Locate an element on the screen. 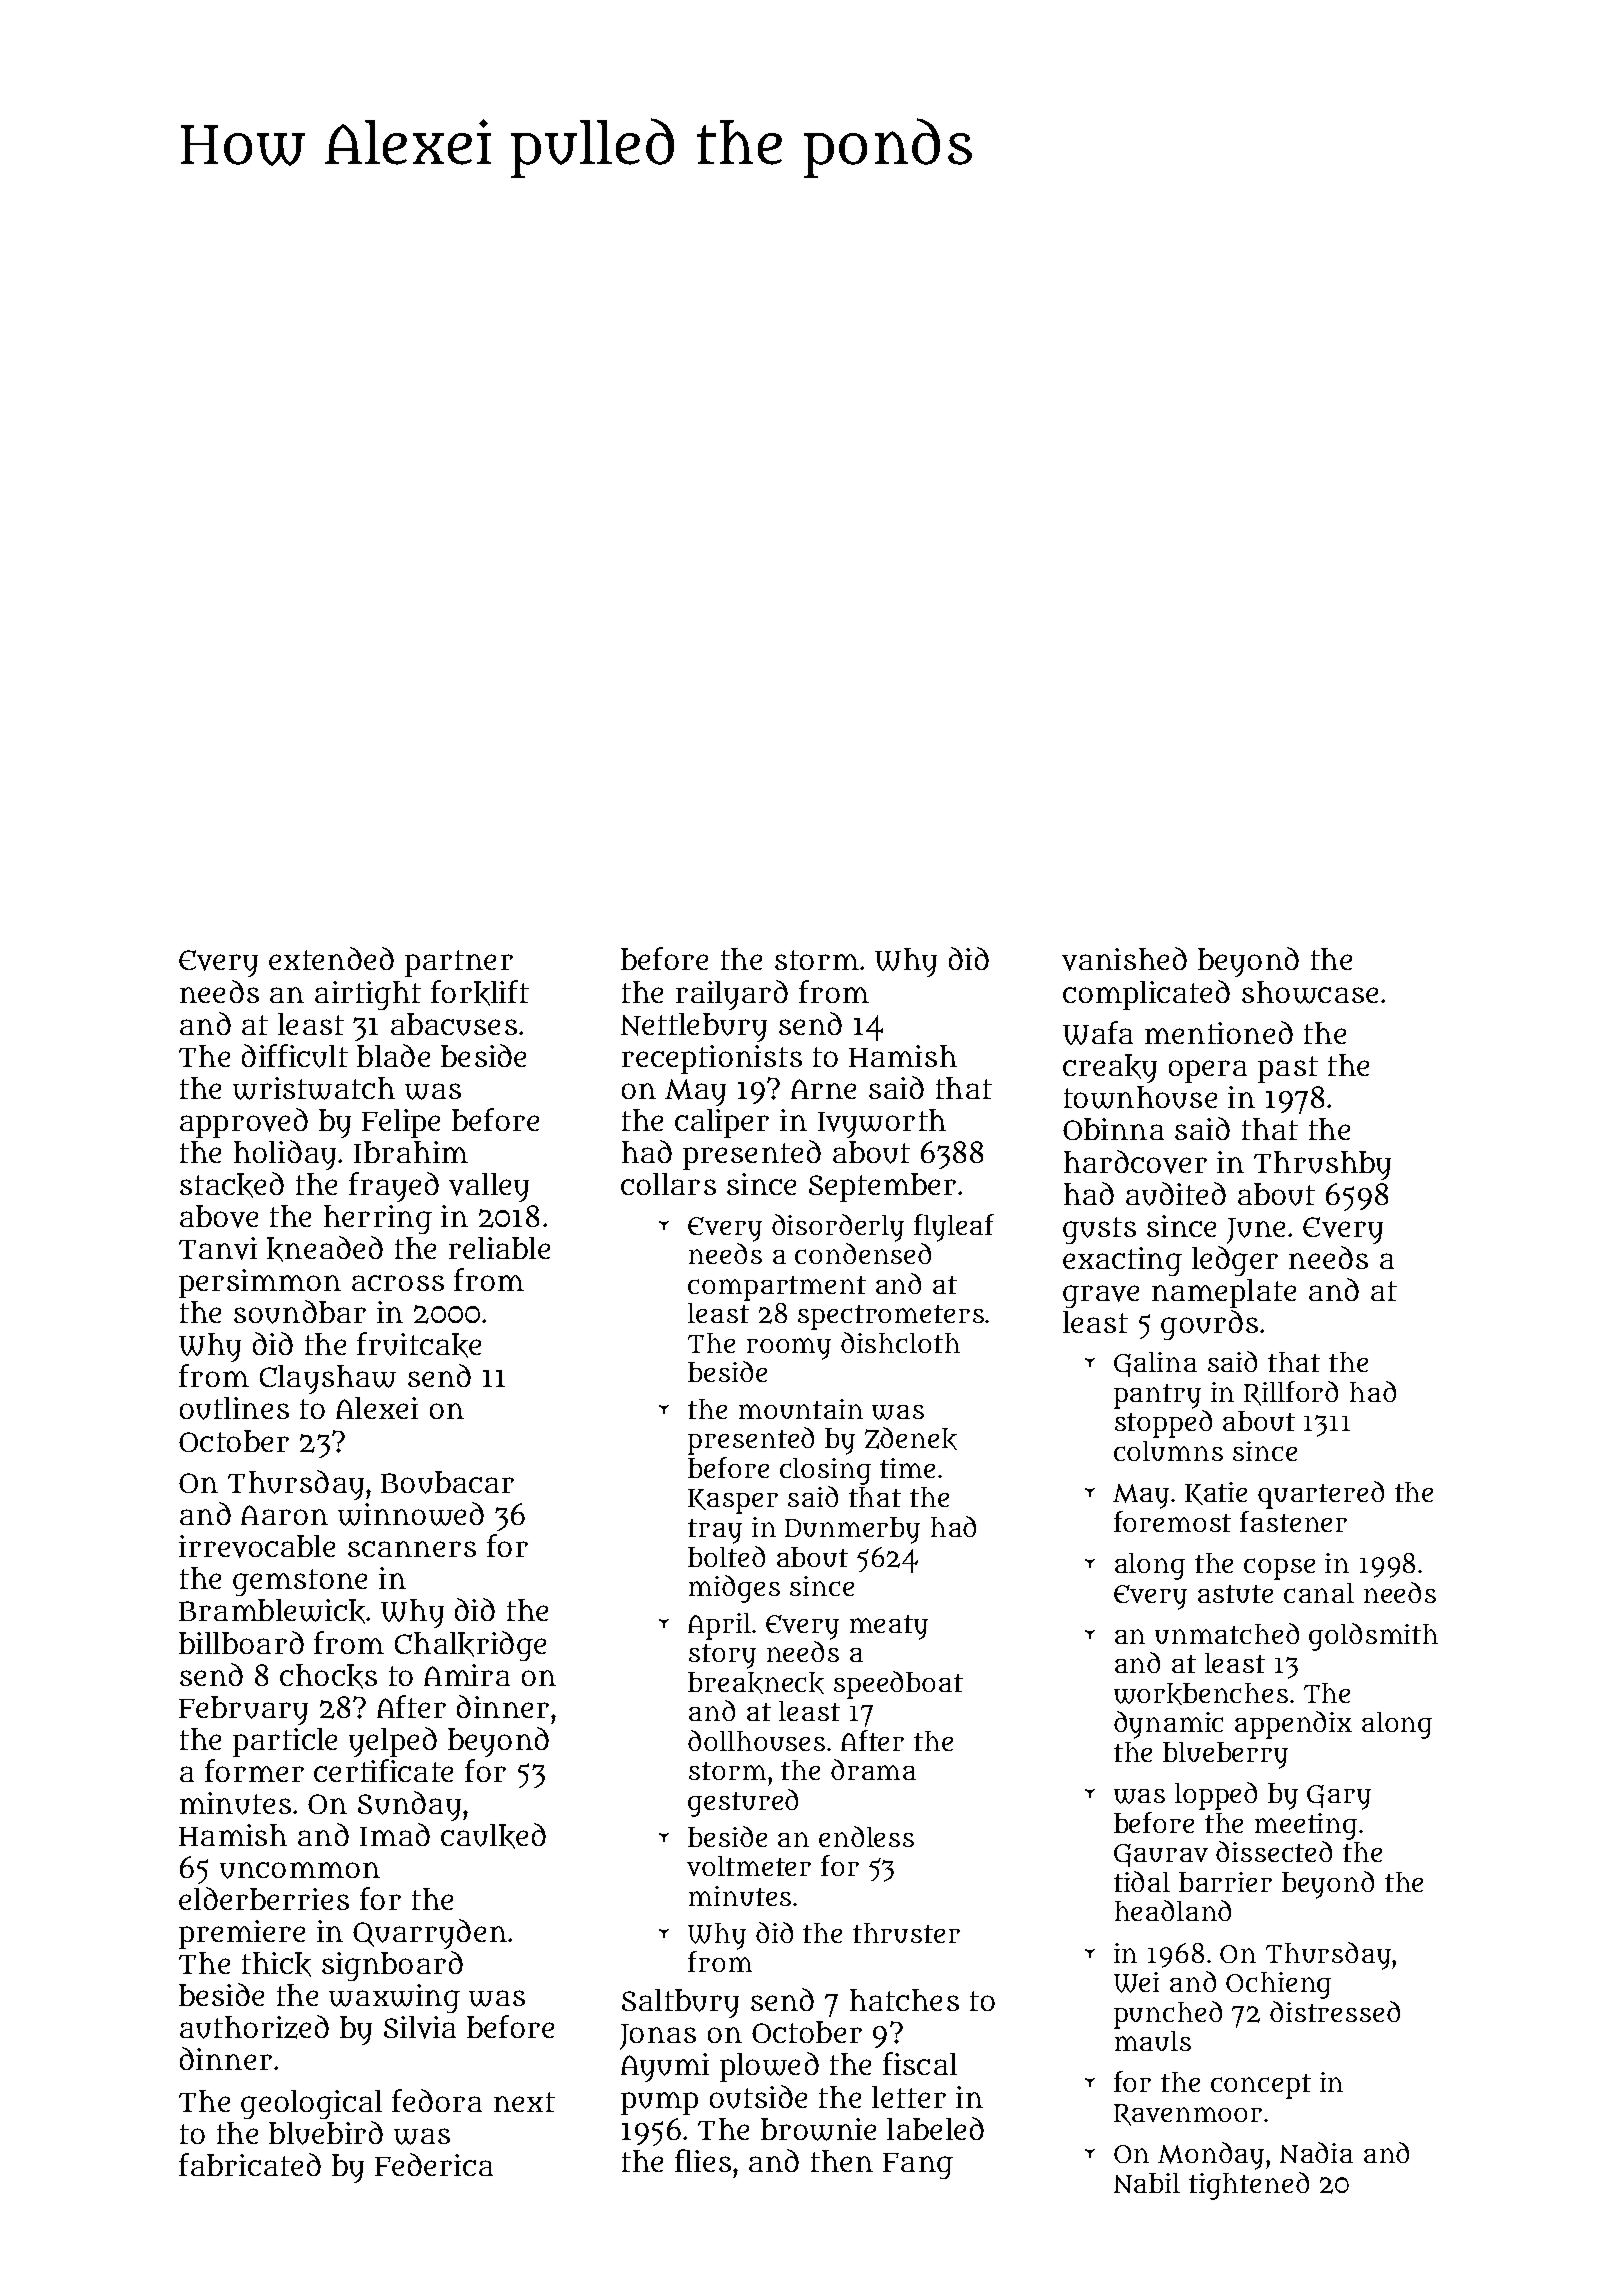  time is located at coordinates (907, 1468).
